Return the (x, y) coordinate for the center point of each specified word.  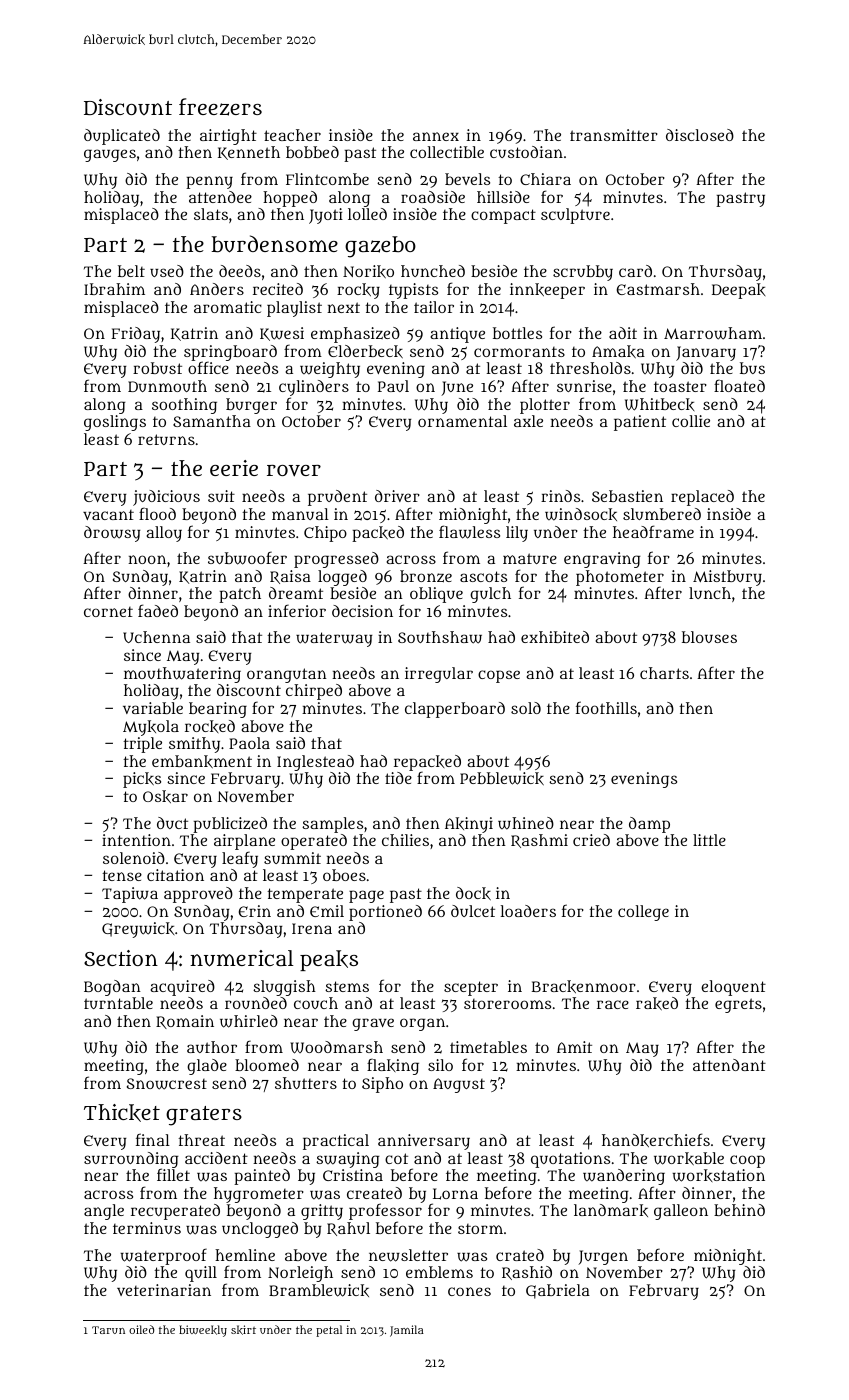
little (709, 840)
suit (221, 496)
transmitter (614, 135)
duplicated (122, 137)
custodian (526, 152)
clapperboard (455, 710)
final (153, 1139)
